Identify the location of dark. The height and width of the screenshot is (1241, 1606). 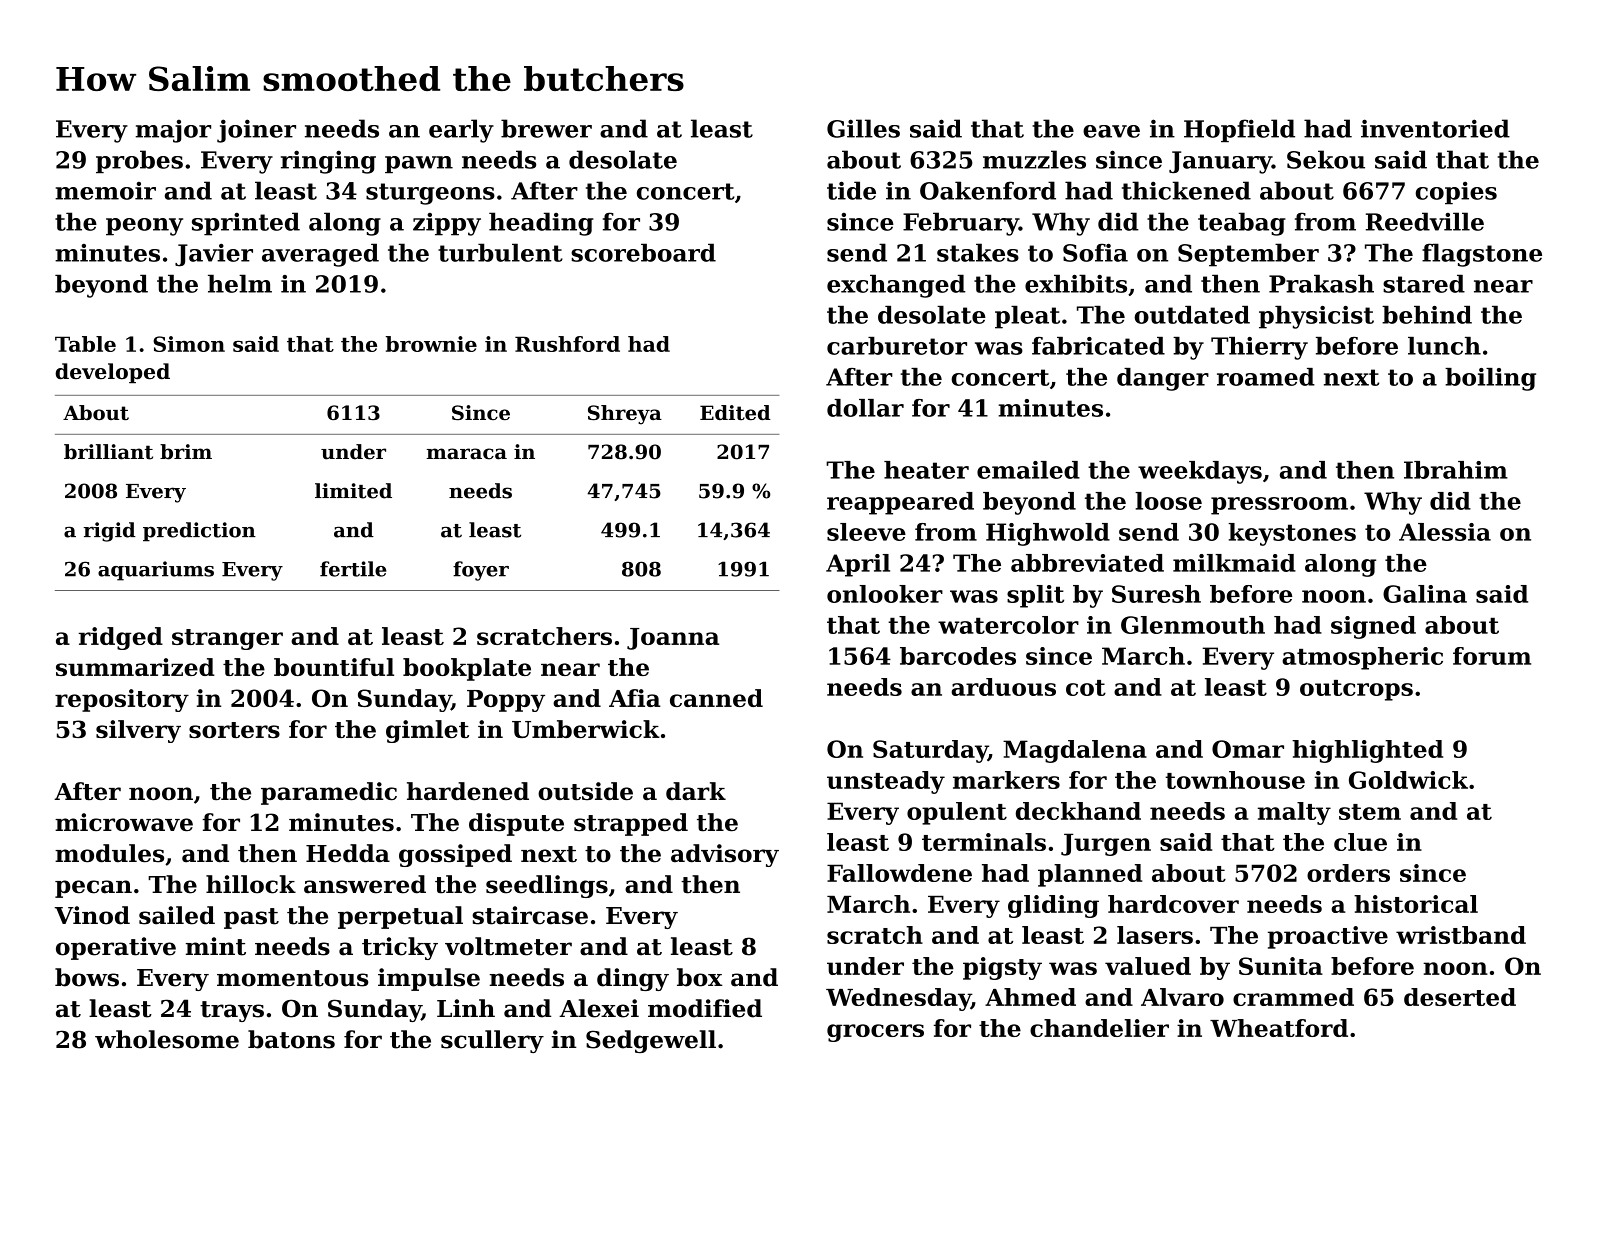
(696, 791).
